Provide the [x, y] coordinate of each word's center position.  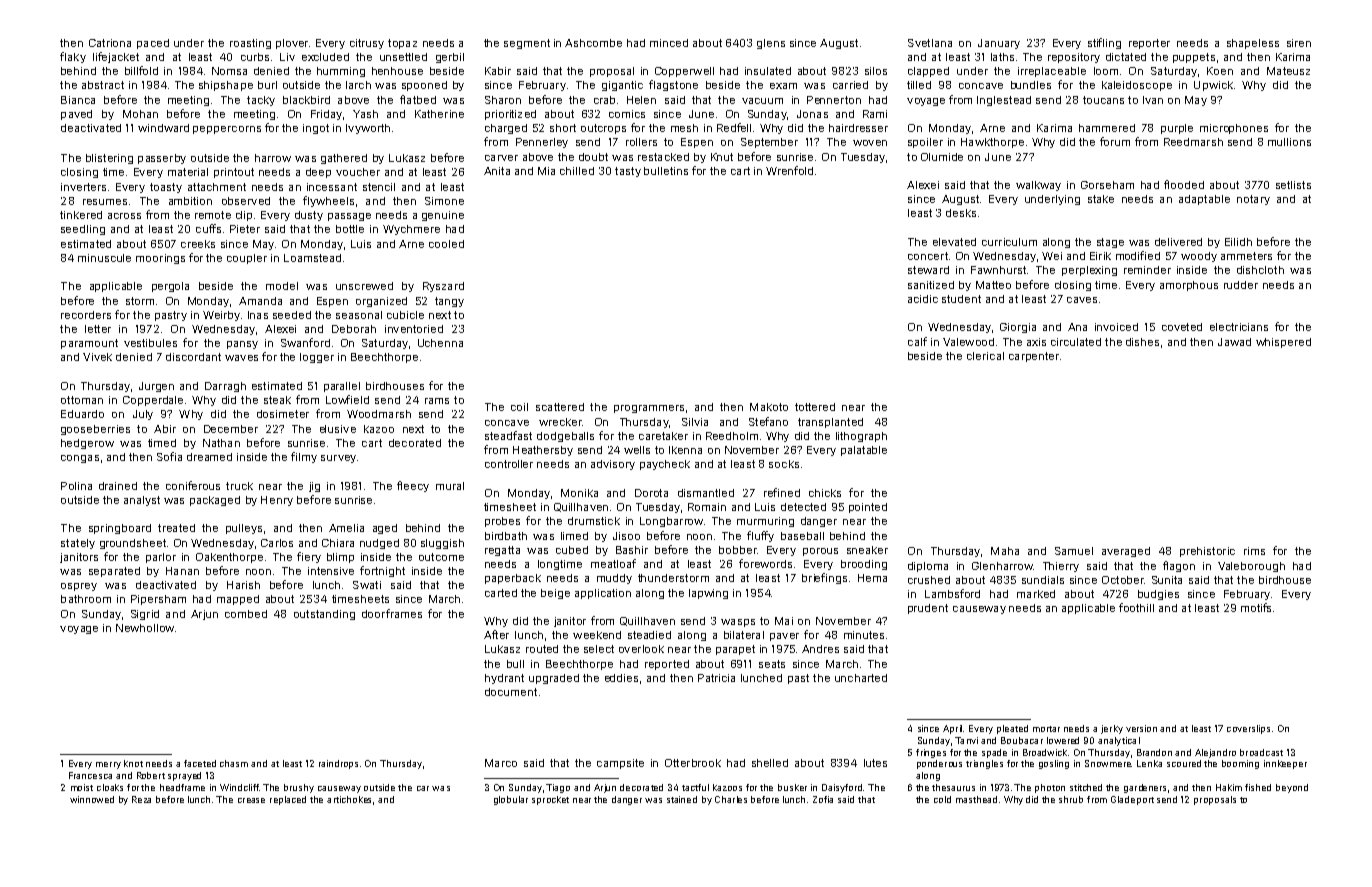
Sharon [503, 100]
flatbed [418, 99]
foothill [1136, 607]
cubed [572, 550]
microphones [1234, 129]
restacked [663, 157]
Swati [367, 585]
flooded [1184, 184]
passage [349, 217]
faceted [200, 763]
